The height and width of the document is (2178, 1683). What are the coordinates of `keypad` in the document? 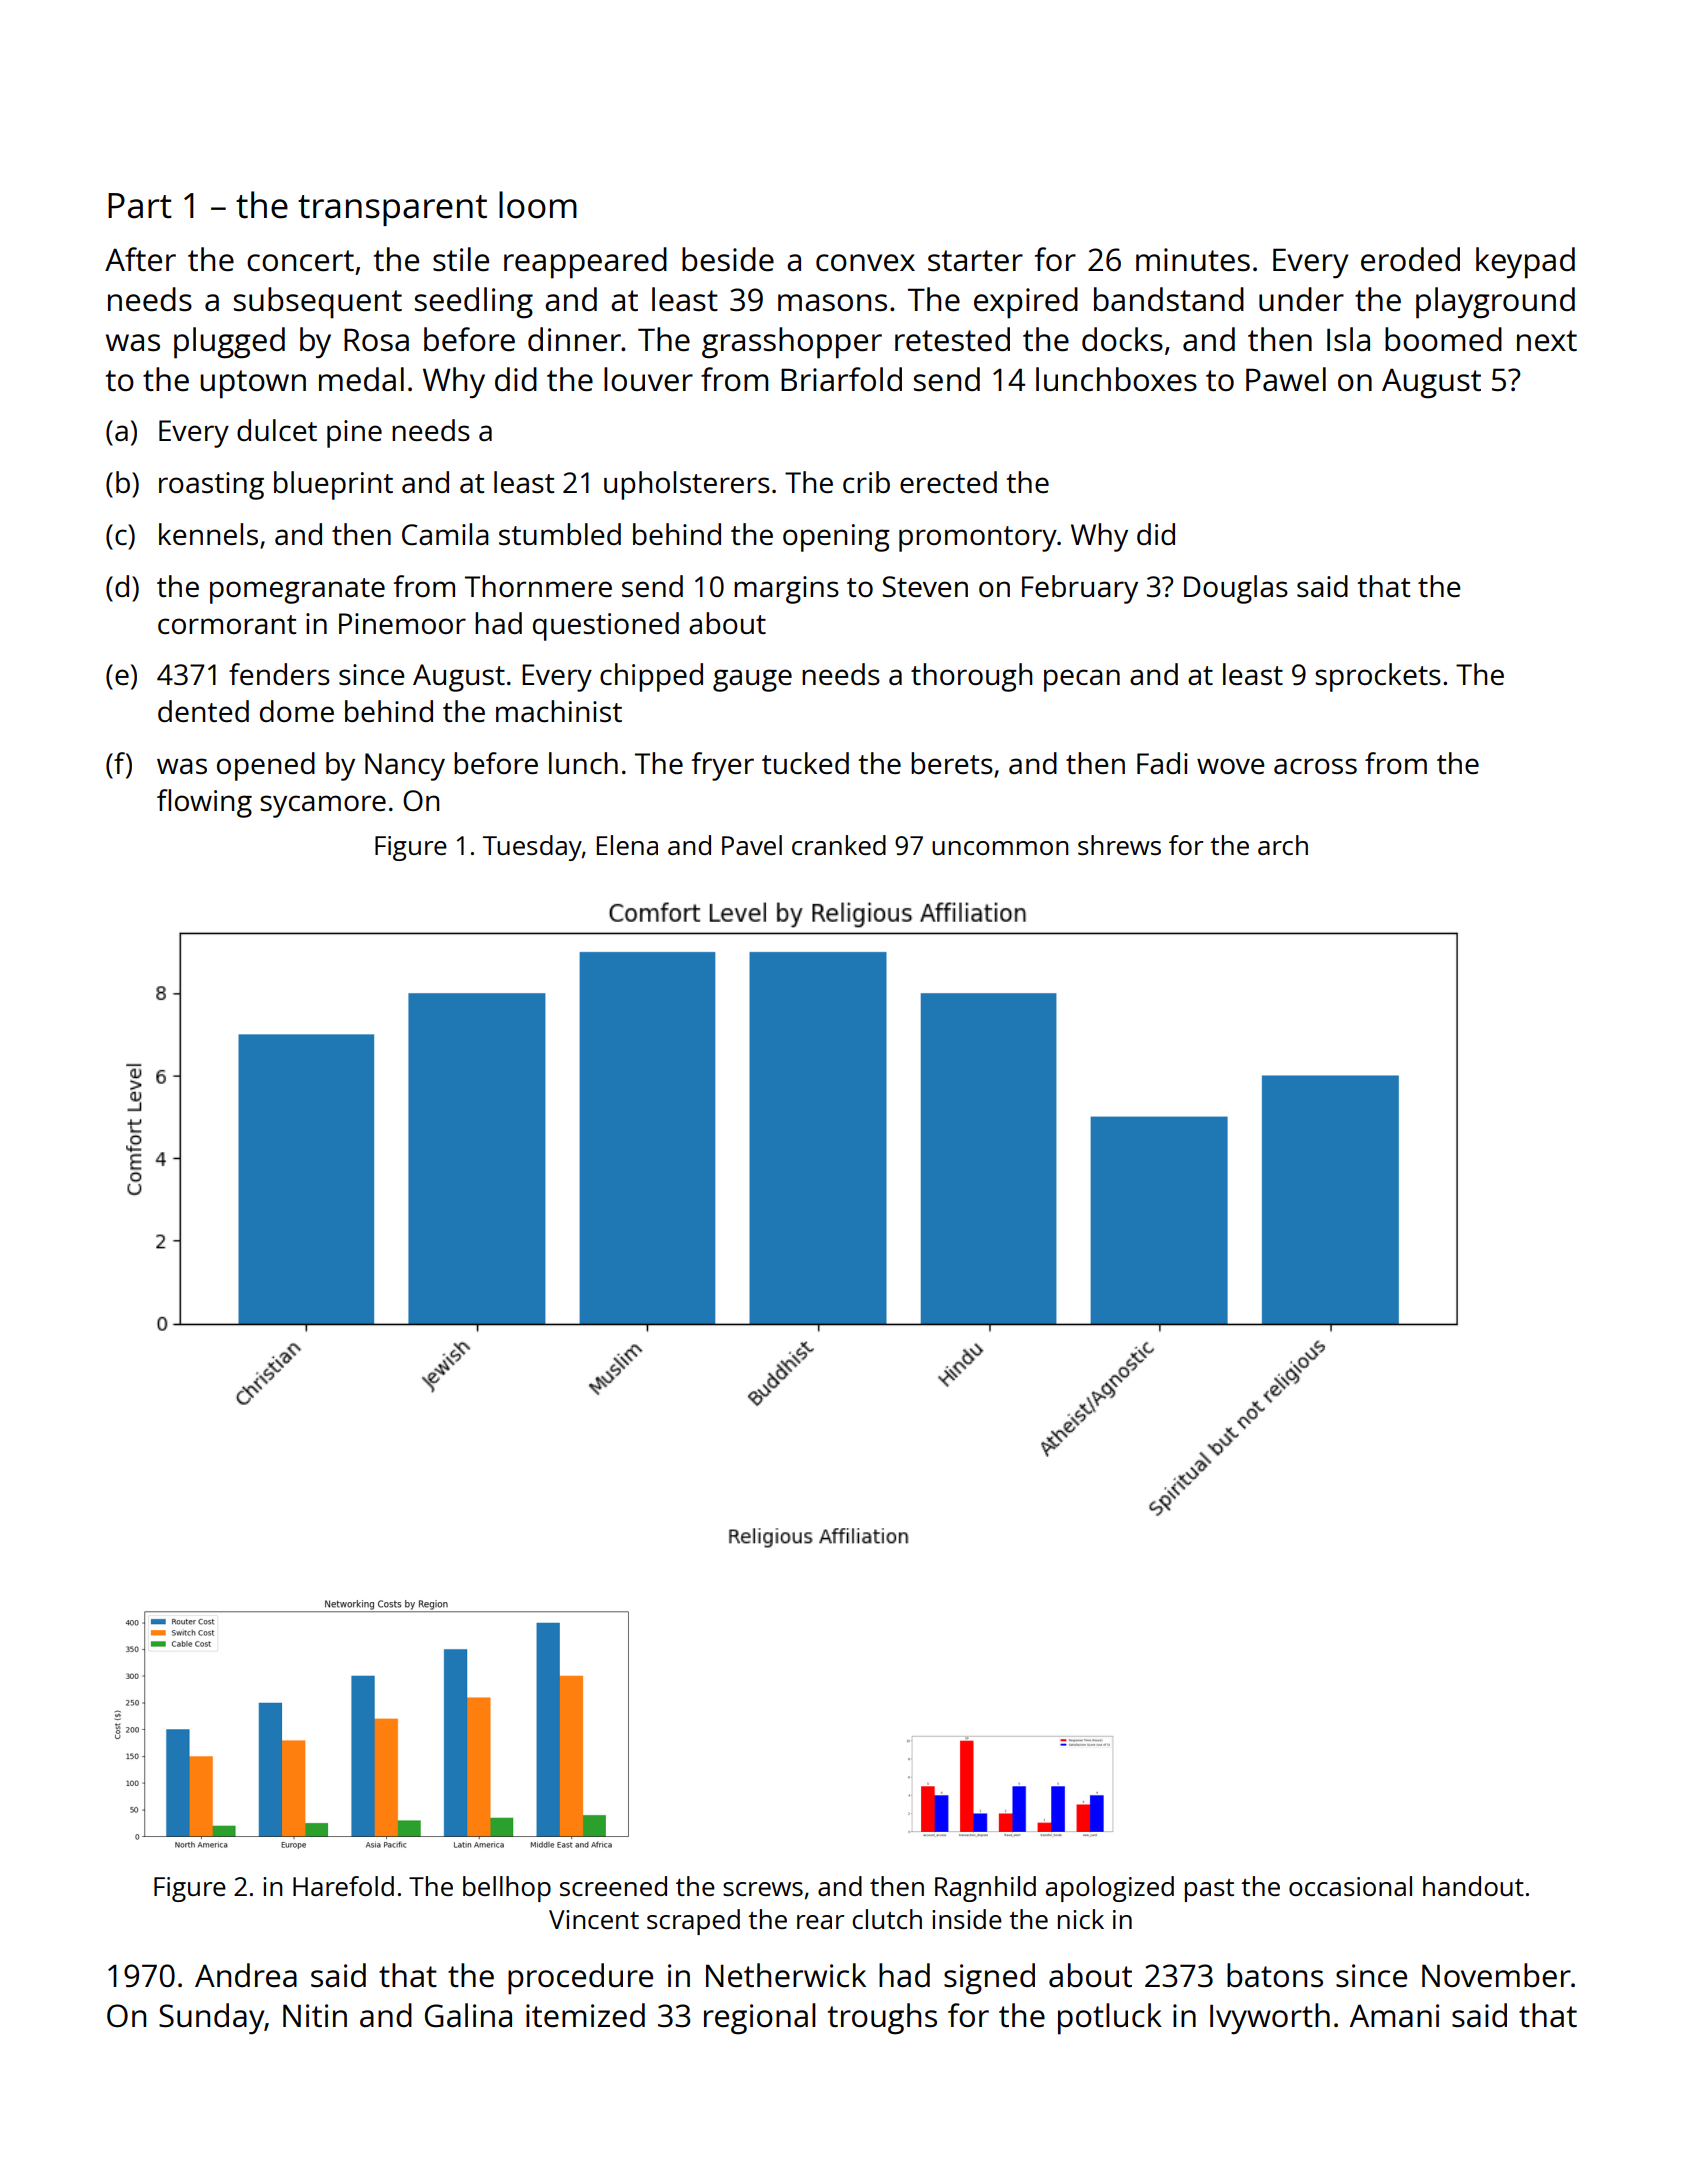 It's located at (1525, 263).
